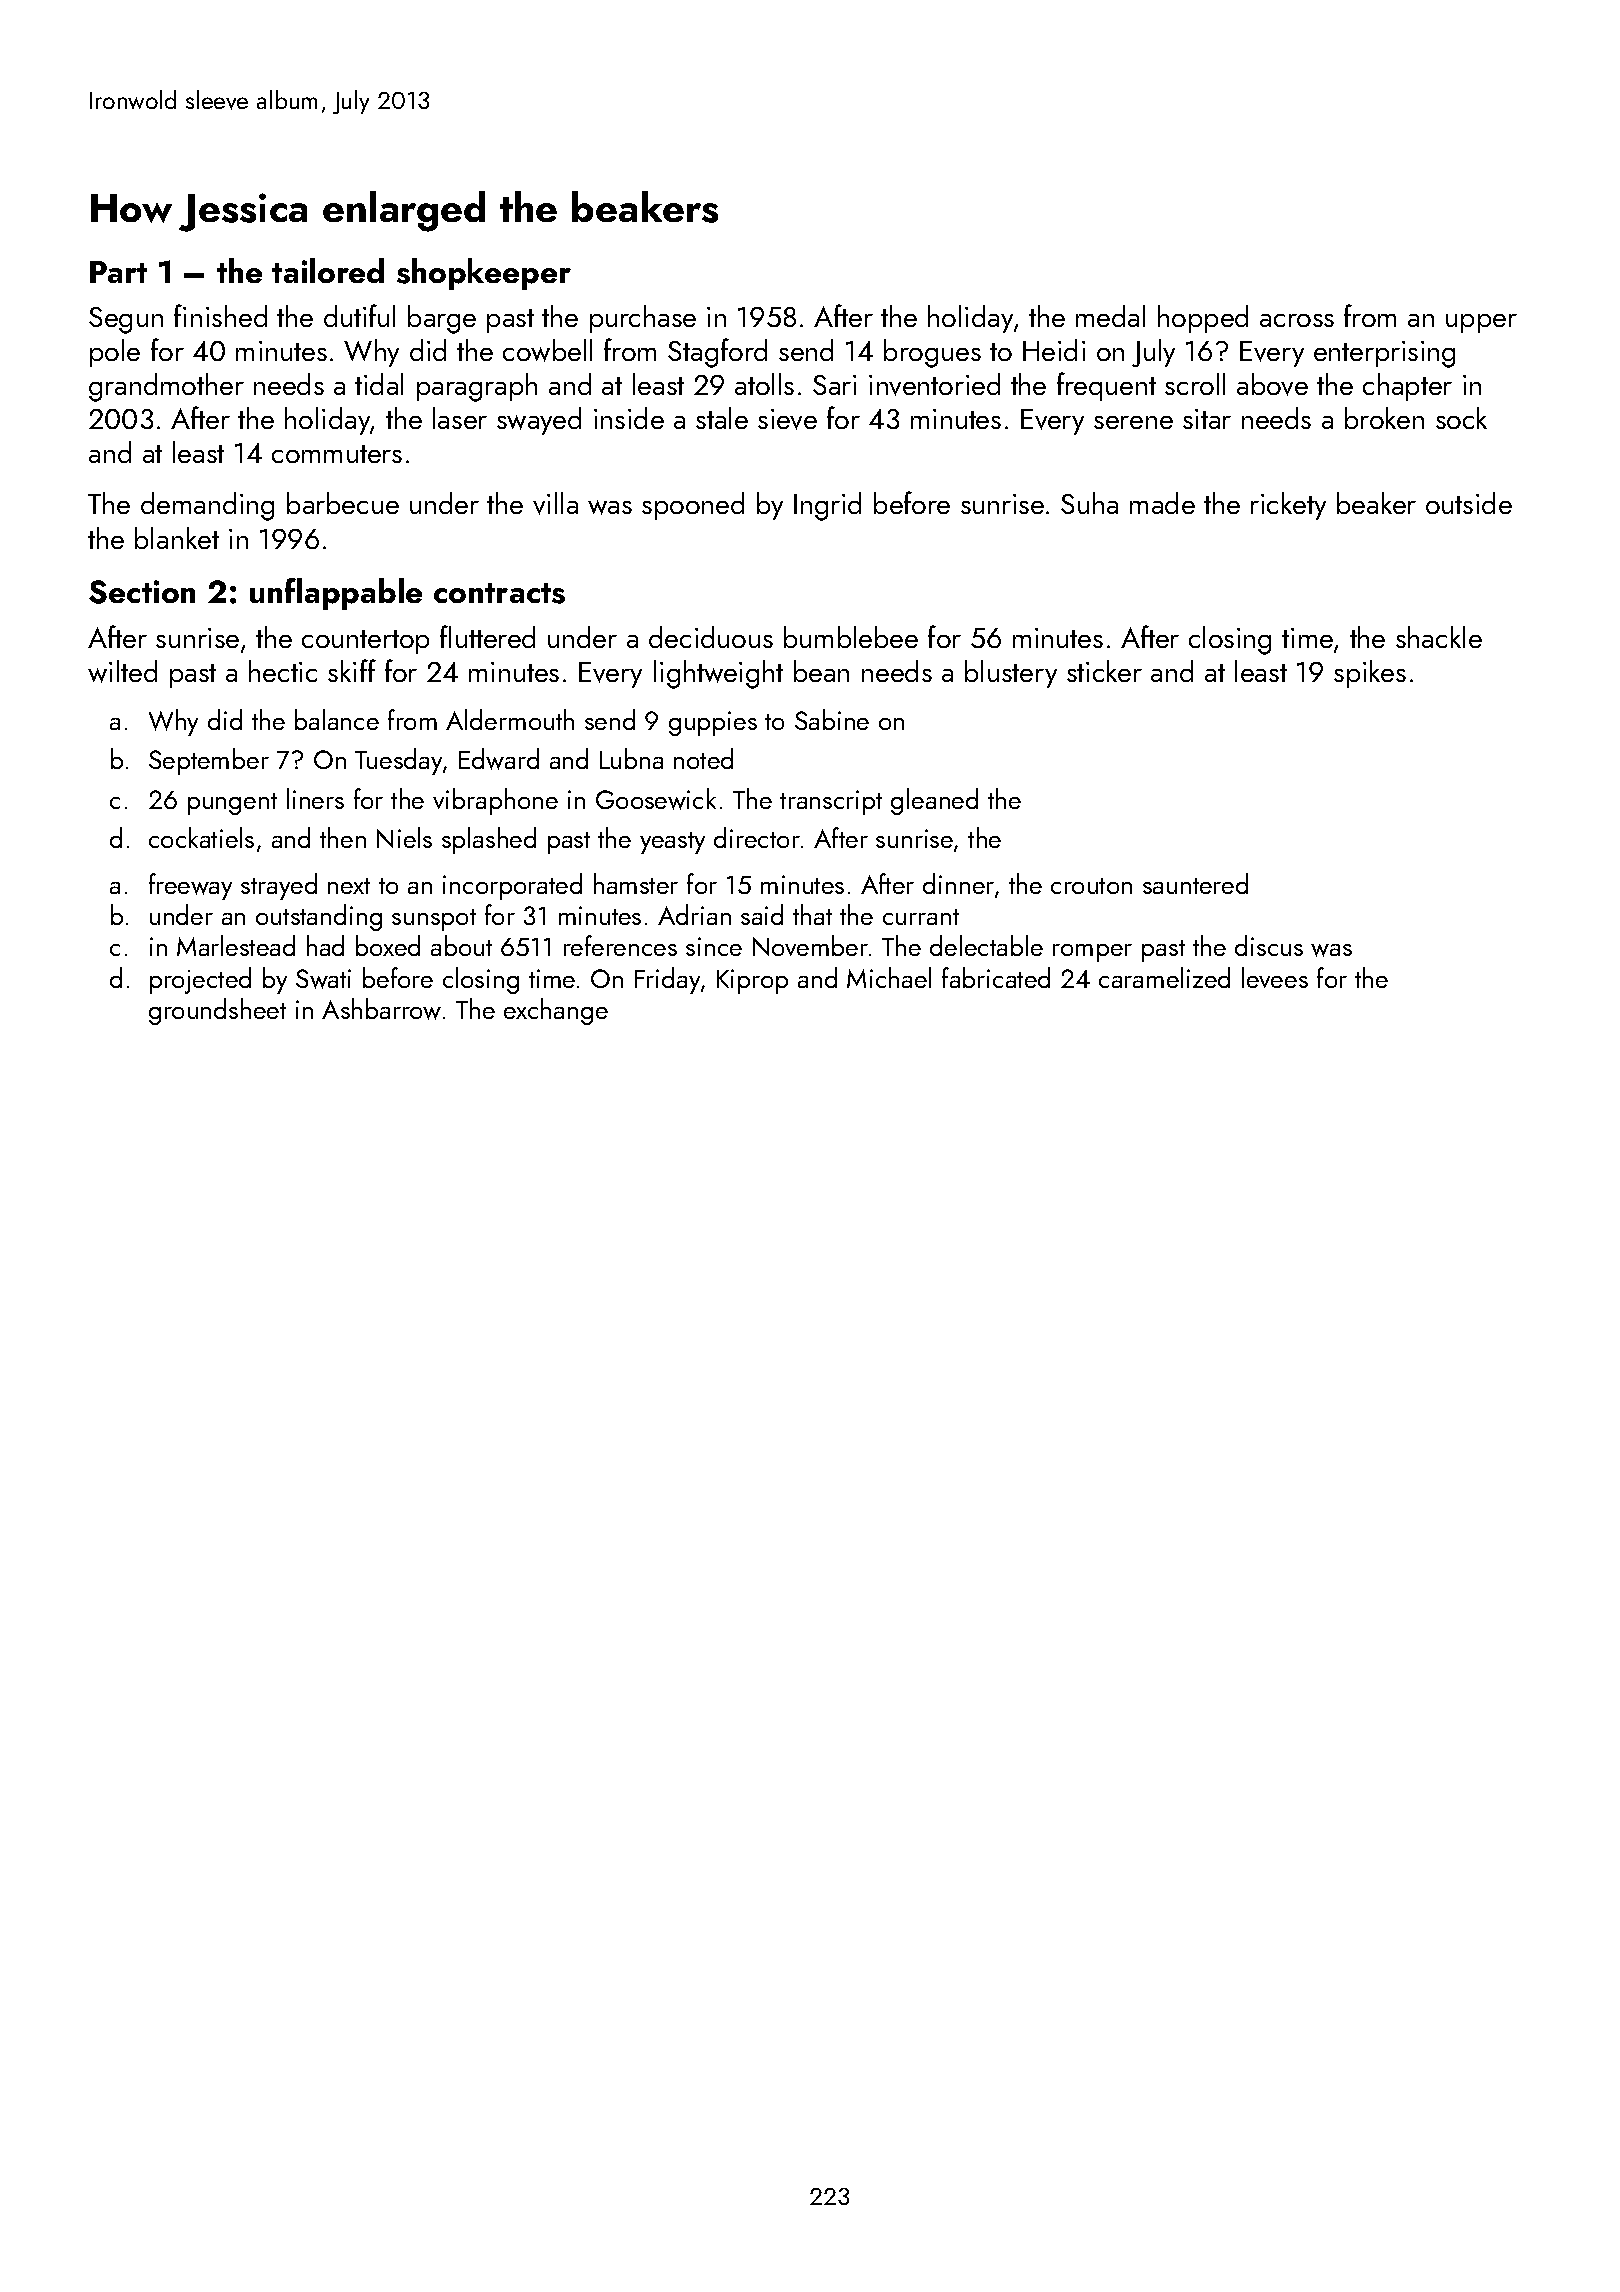  I want to click on above, so click(1272, 384).
